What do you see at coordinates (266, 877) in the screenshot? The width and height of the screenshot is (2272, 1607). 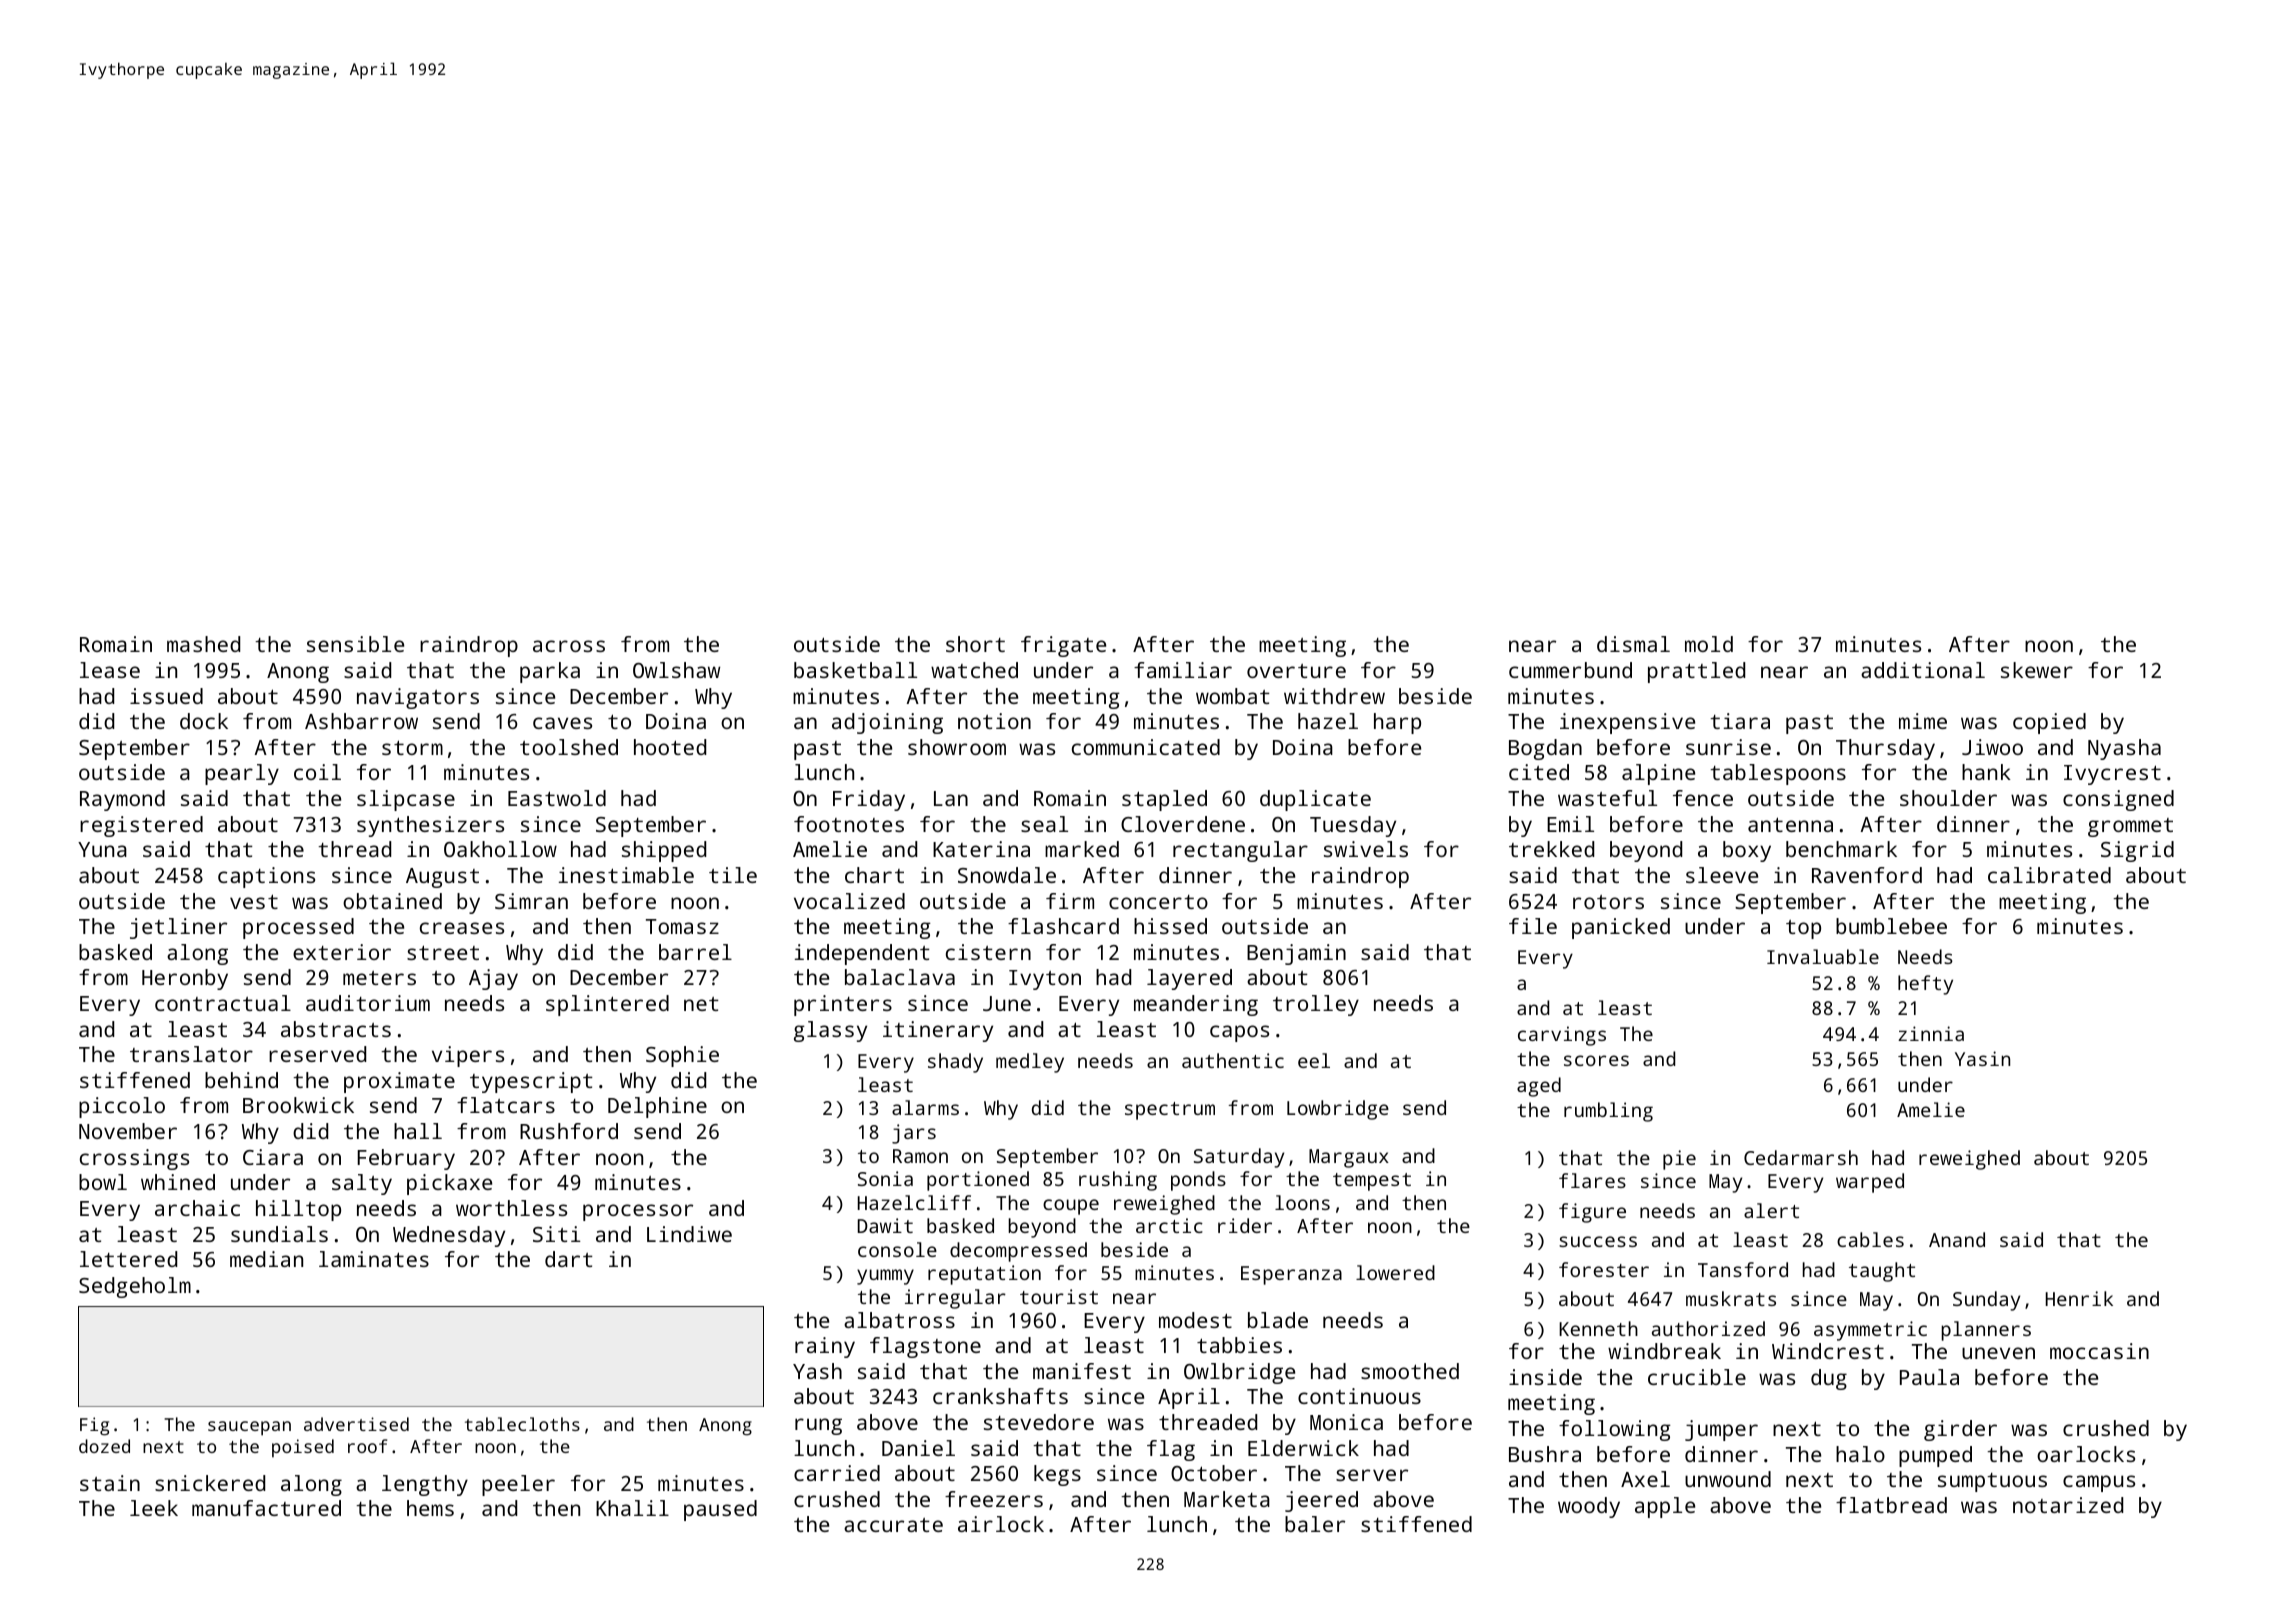 I see `captions` at bounding box center [266, 877].
